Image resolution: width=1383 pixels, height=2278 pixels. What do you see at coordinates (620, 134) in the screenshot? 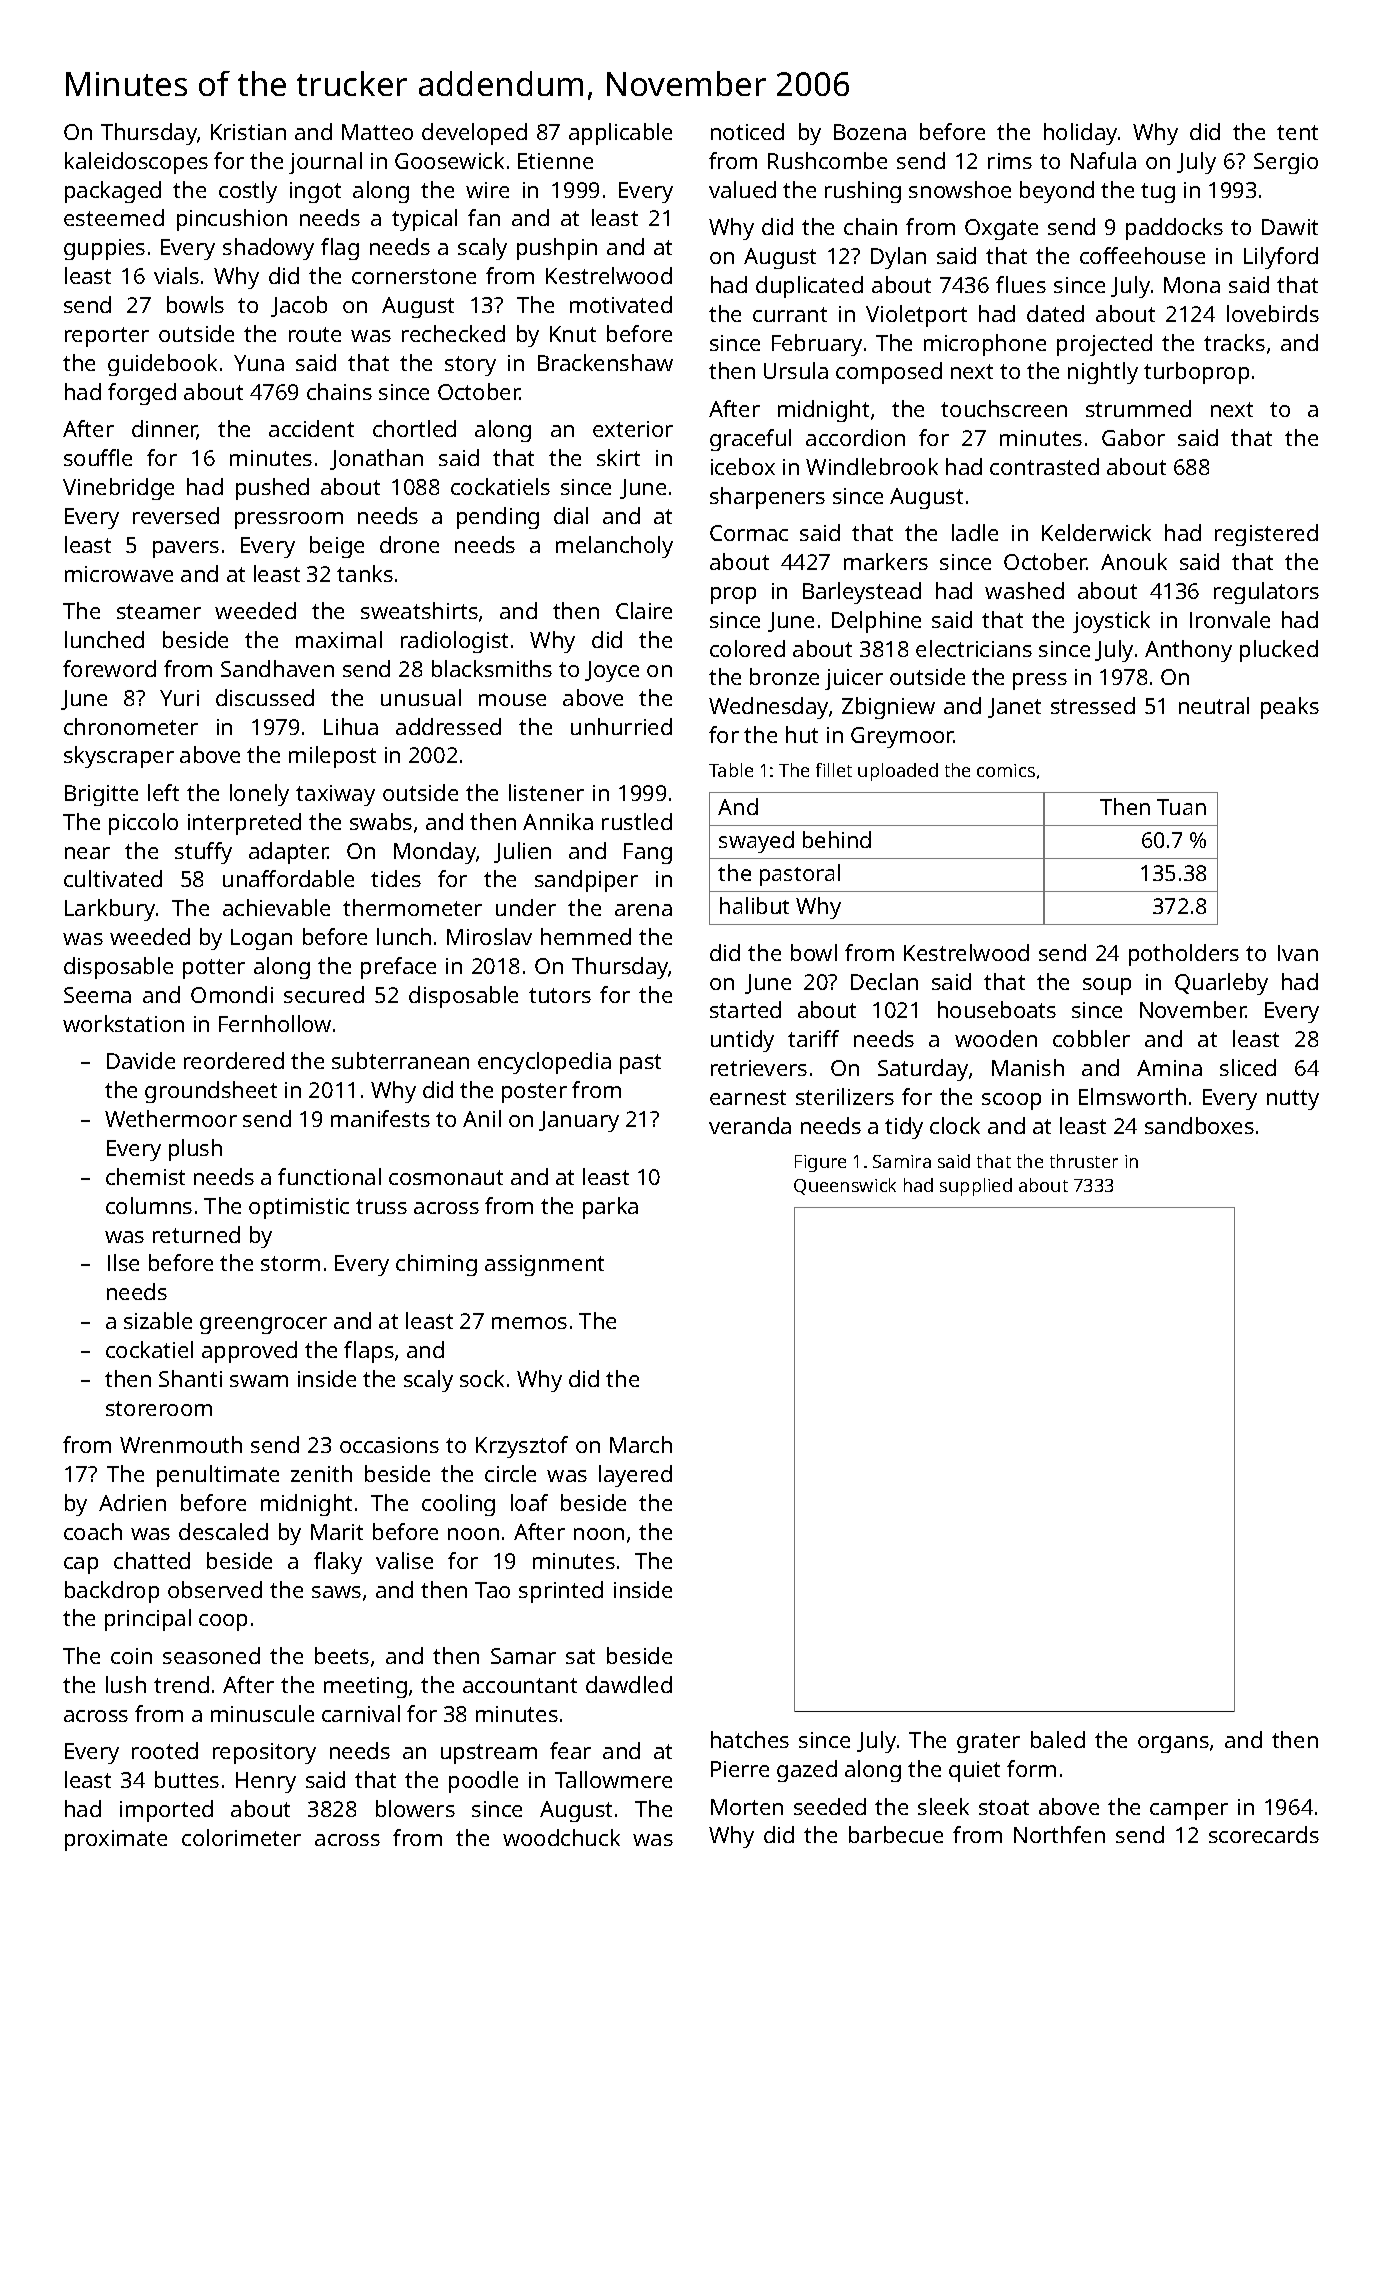
I see `applicable` at bounding box center [620, 134].
